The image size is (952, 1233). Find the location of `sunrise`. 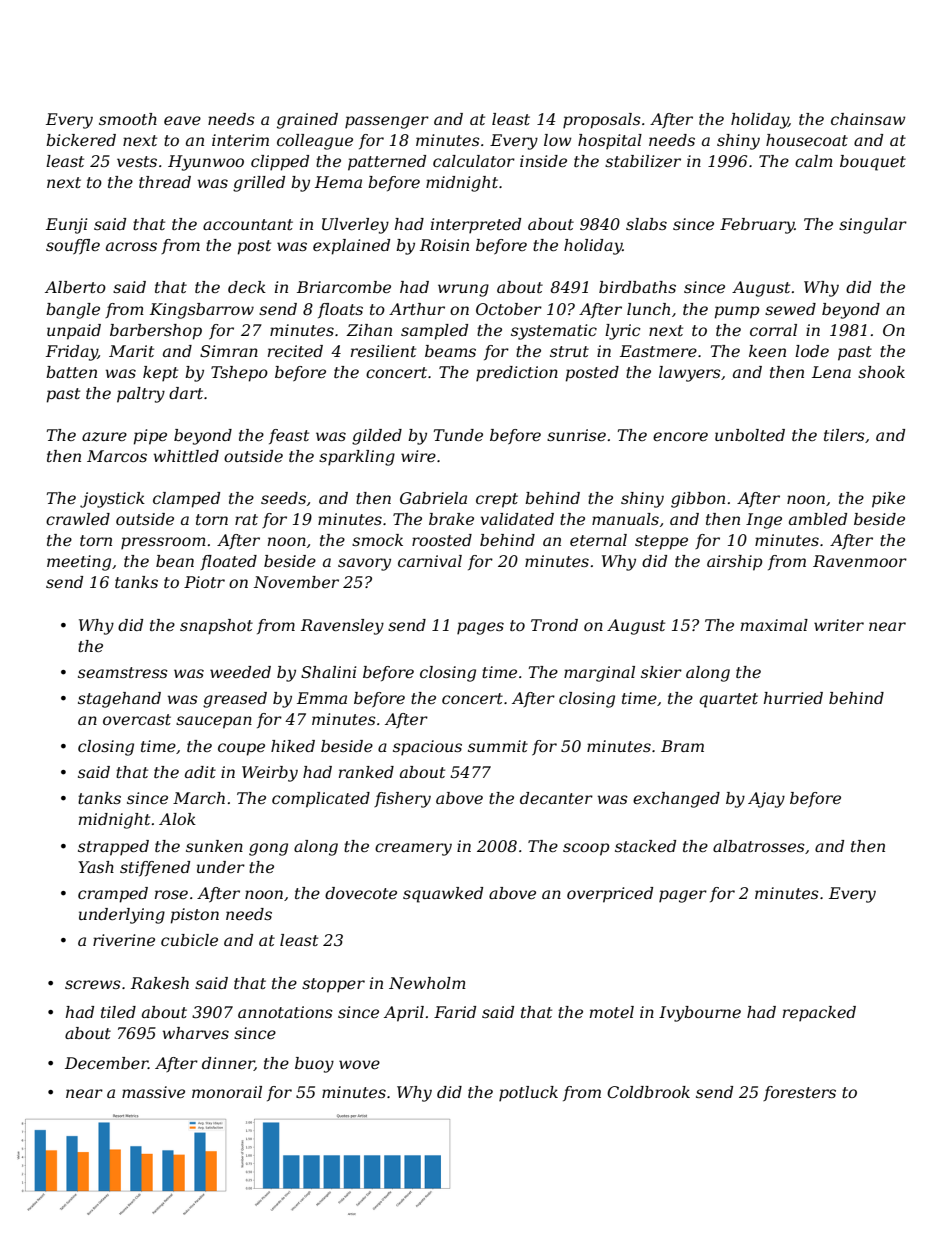

sunrise is located at coordinates (576, 435).
